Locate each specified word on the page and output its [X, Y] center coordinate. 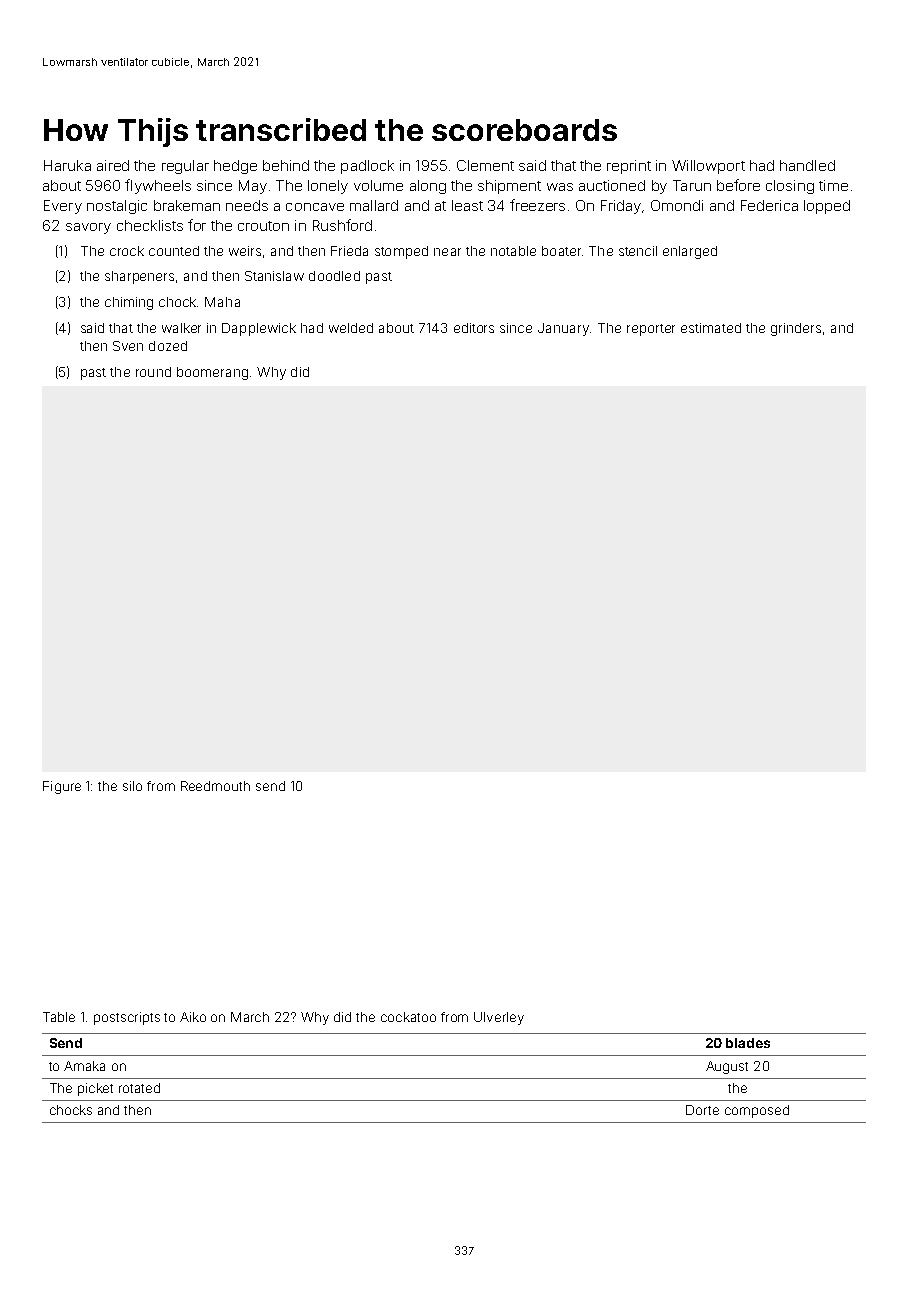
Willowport [708, 167]
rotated [139, 1088]
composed [757, 1111]
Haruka [67, 165]
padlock [367, 167]
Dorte [702, 1110]
